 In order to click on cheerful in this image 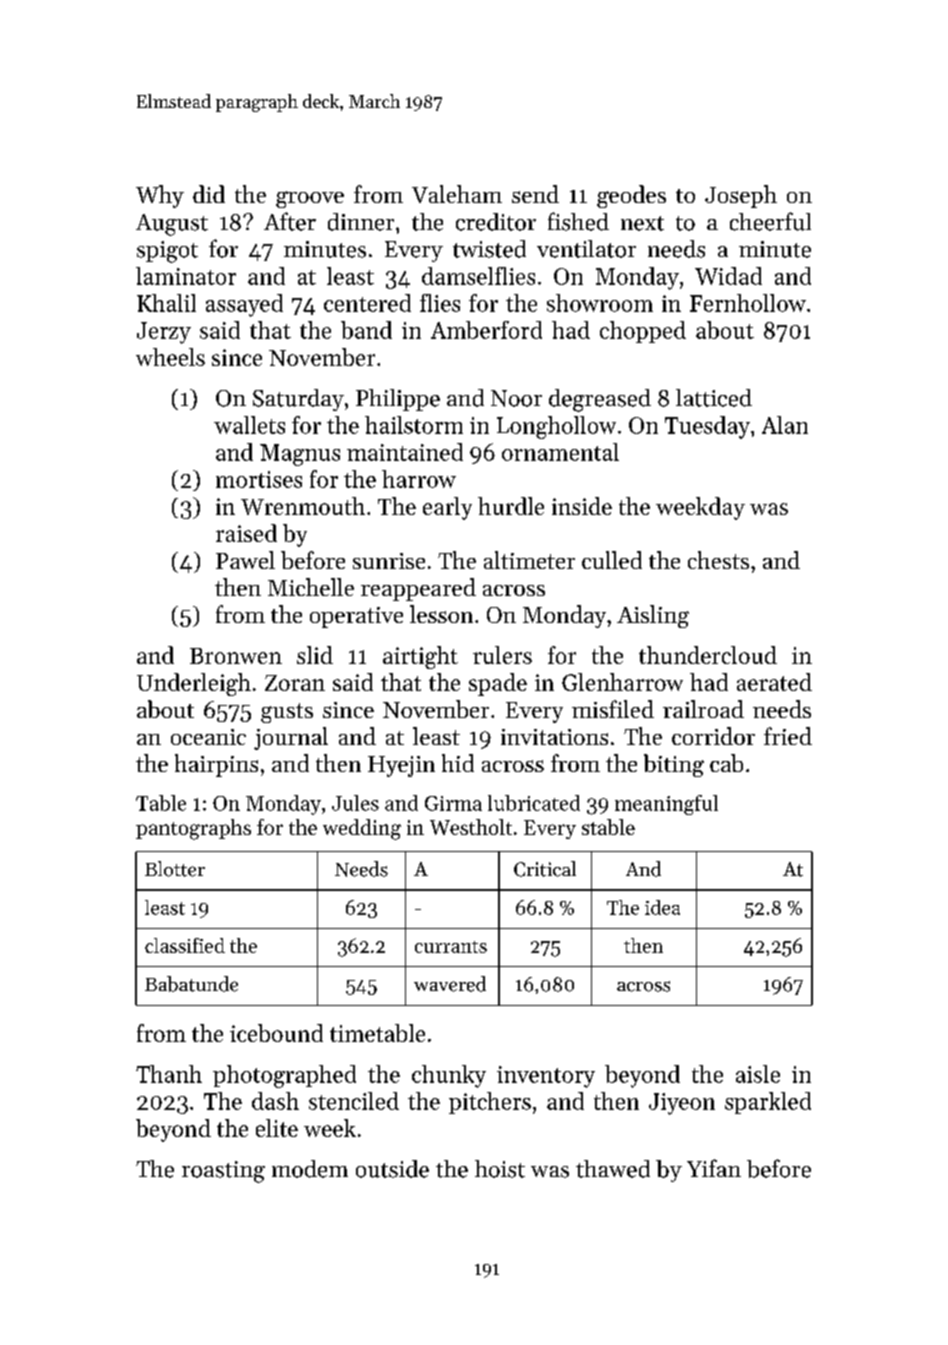, I will do `click(770, 221)`.
